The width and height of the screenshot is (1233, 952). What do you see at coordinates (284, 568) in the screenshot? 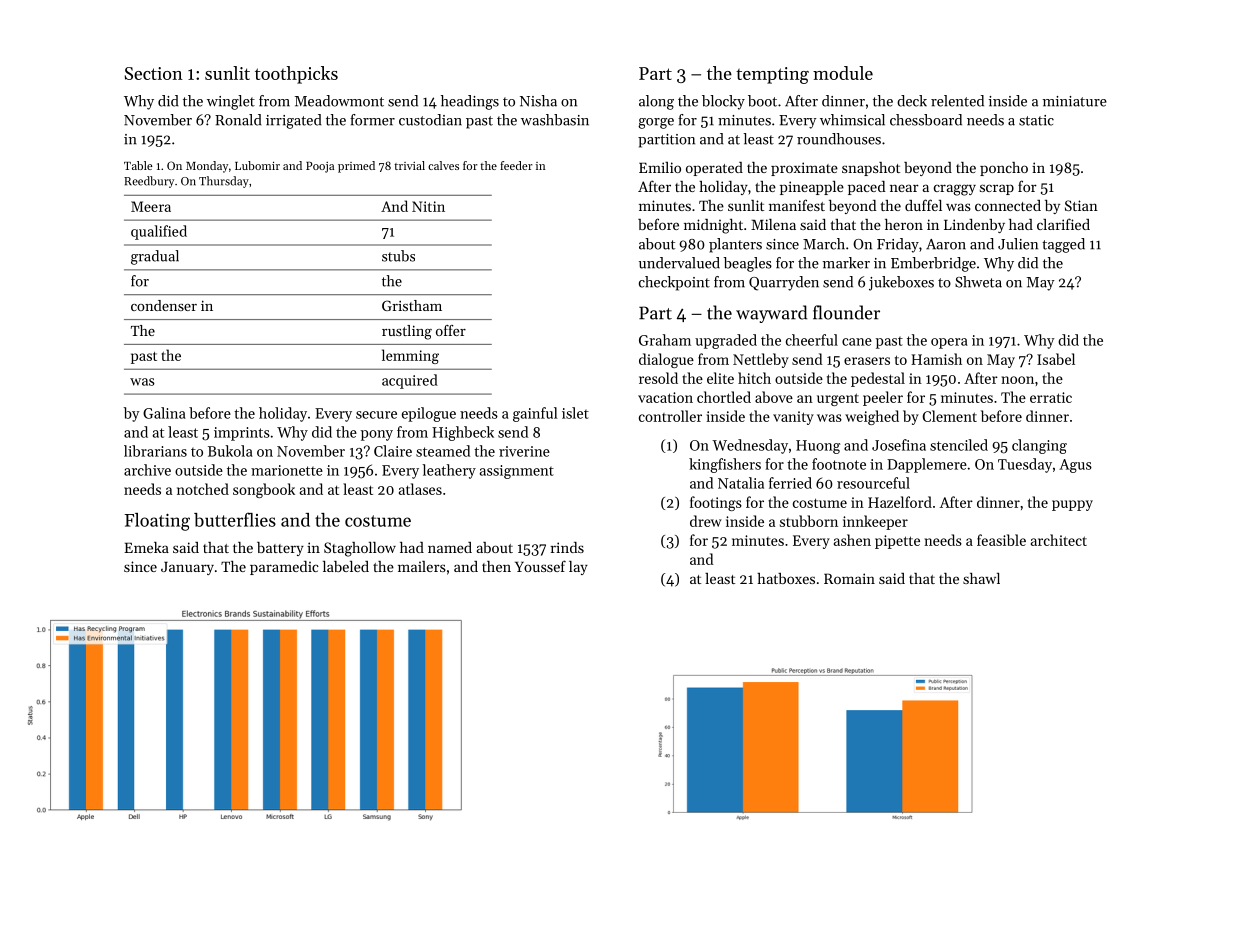
I see `paramedic` at bounding box center [284, 568].
